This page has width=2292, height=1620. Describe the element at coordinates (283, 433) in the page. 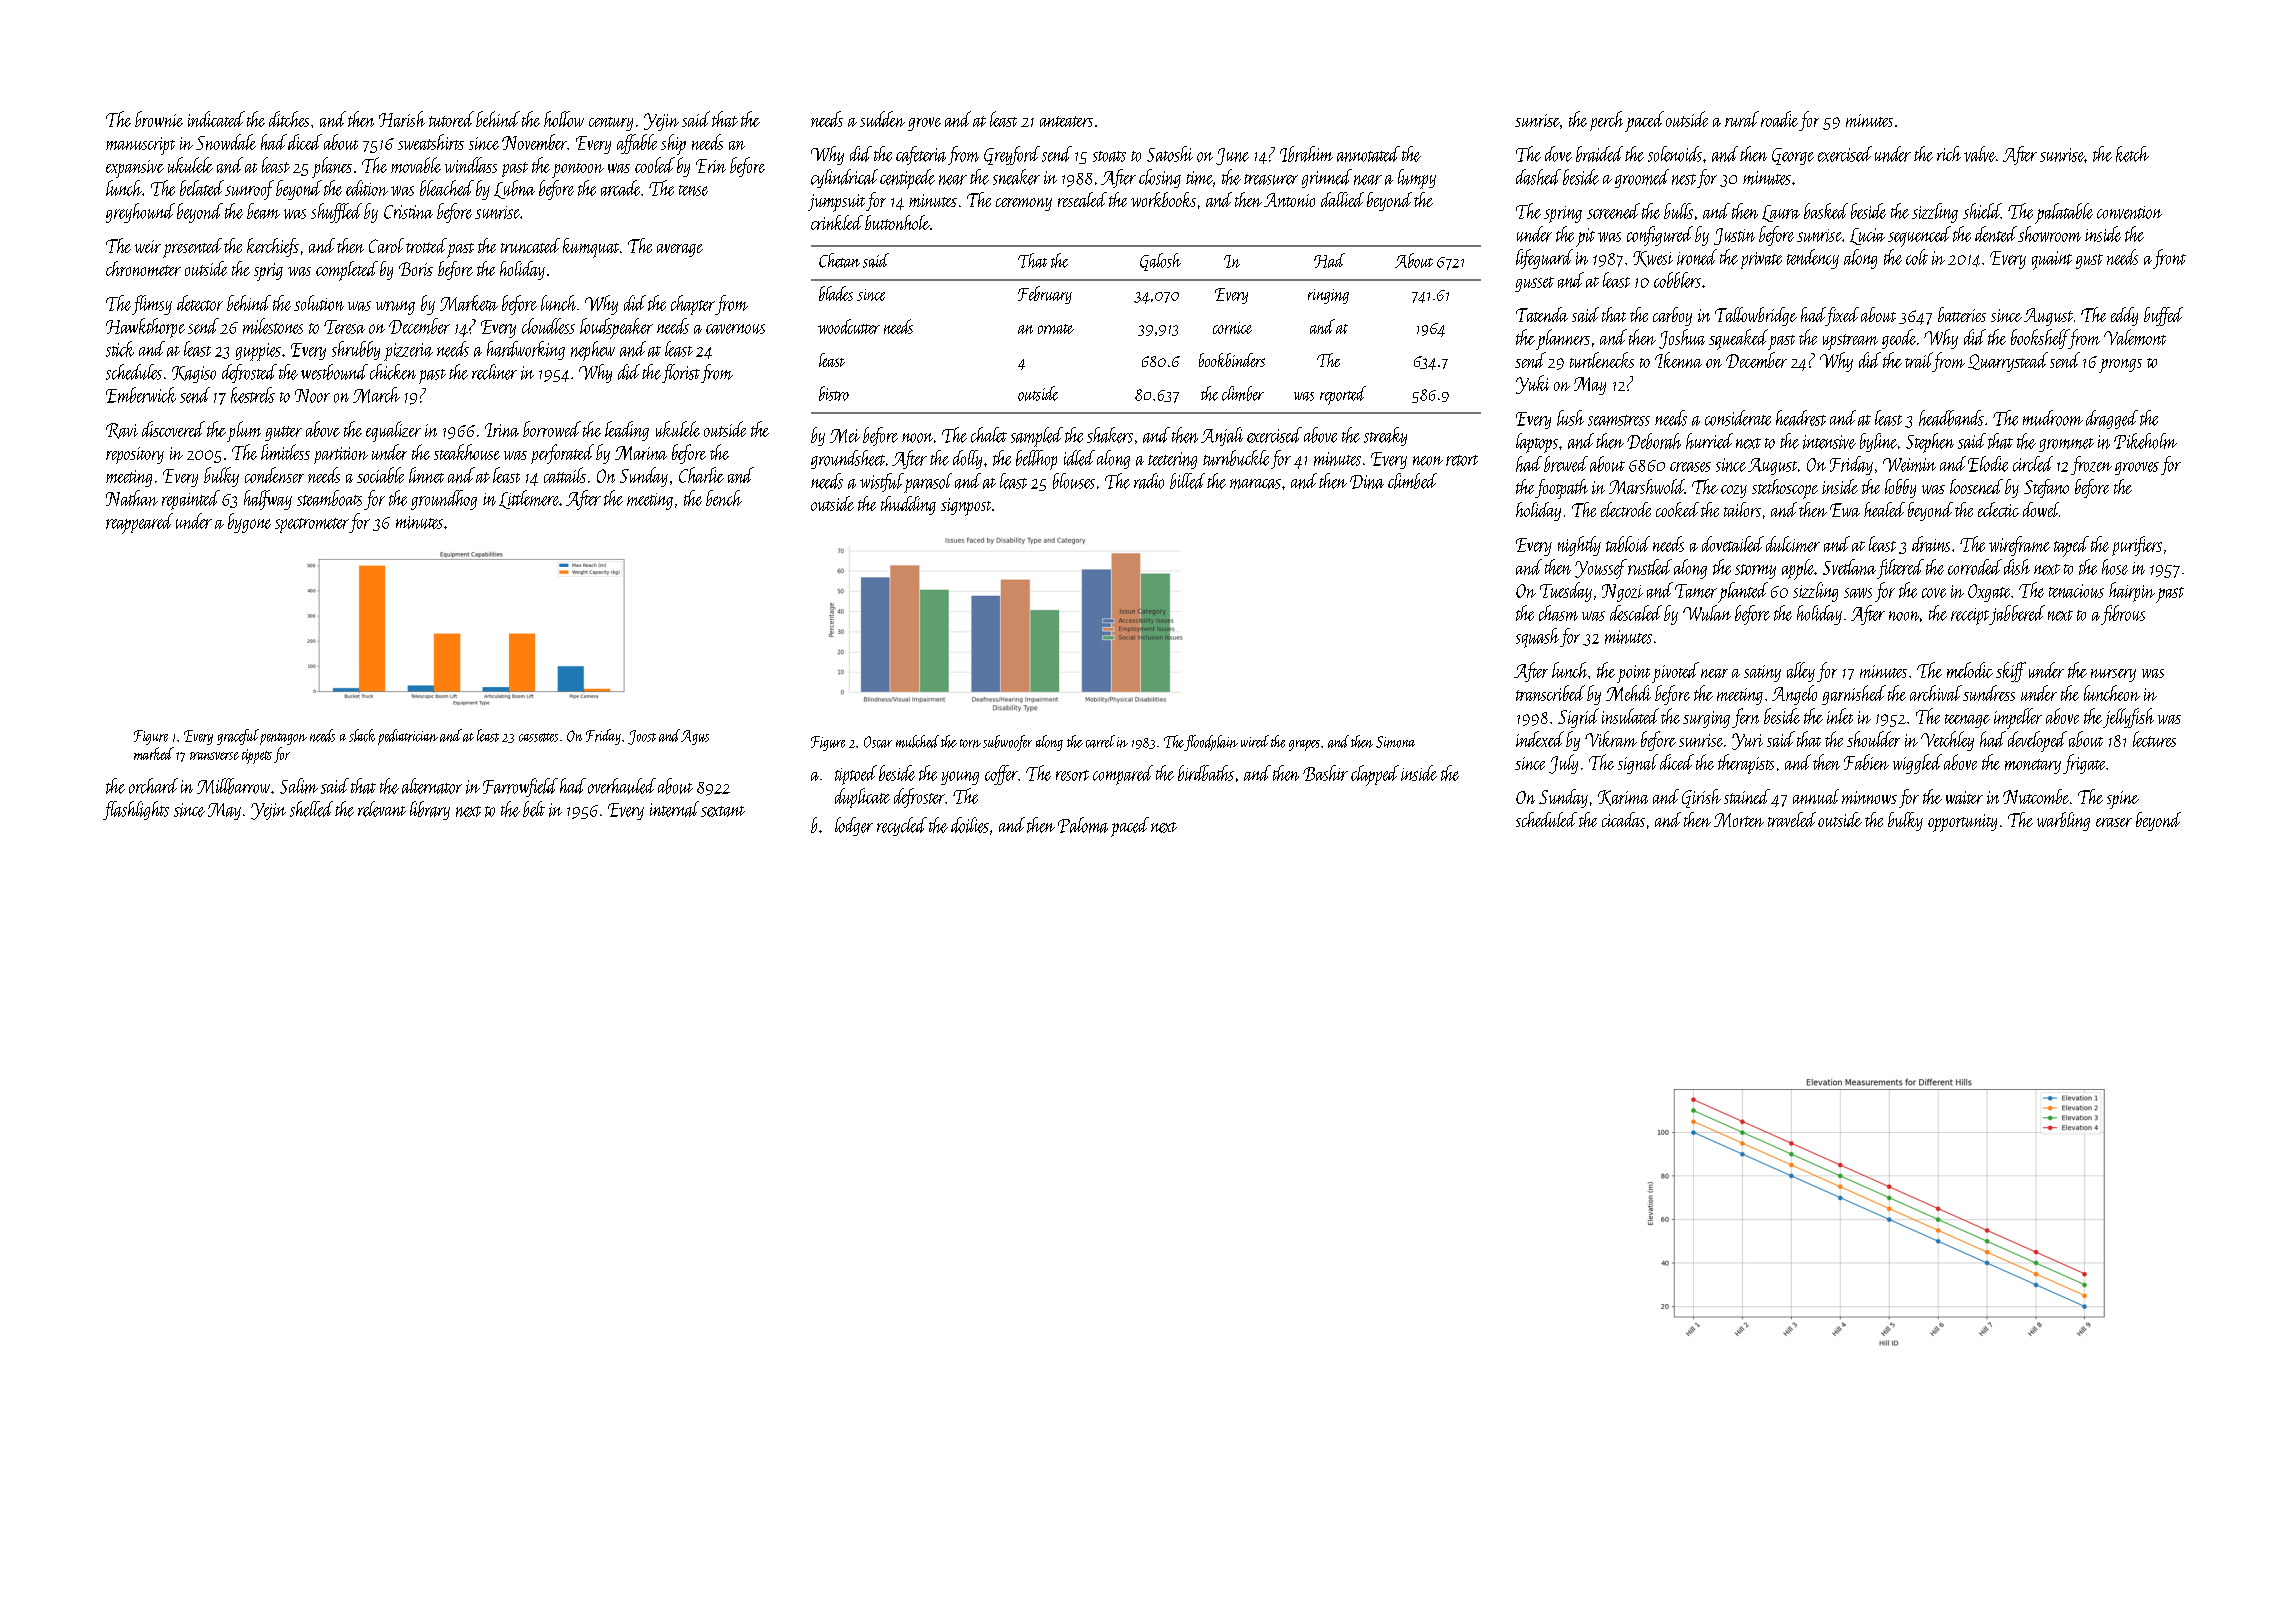

I see `gutter` at that location.
